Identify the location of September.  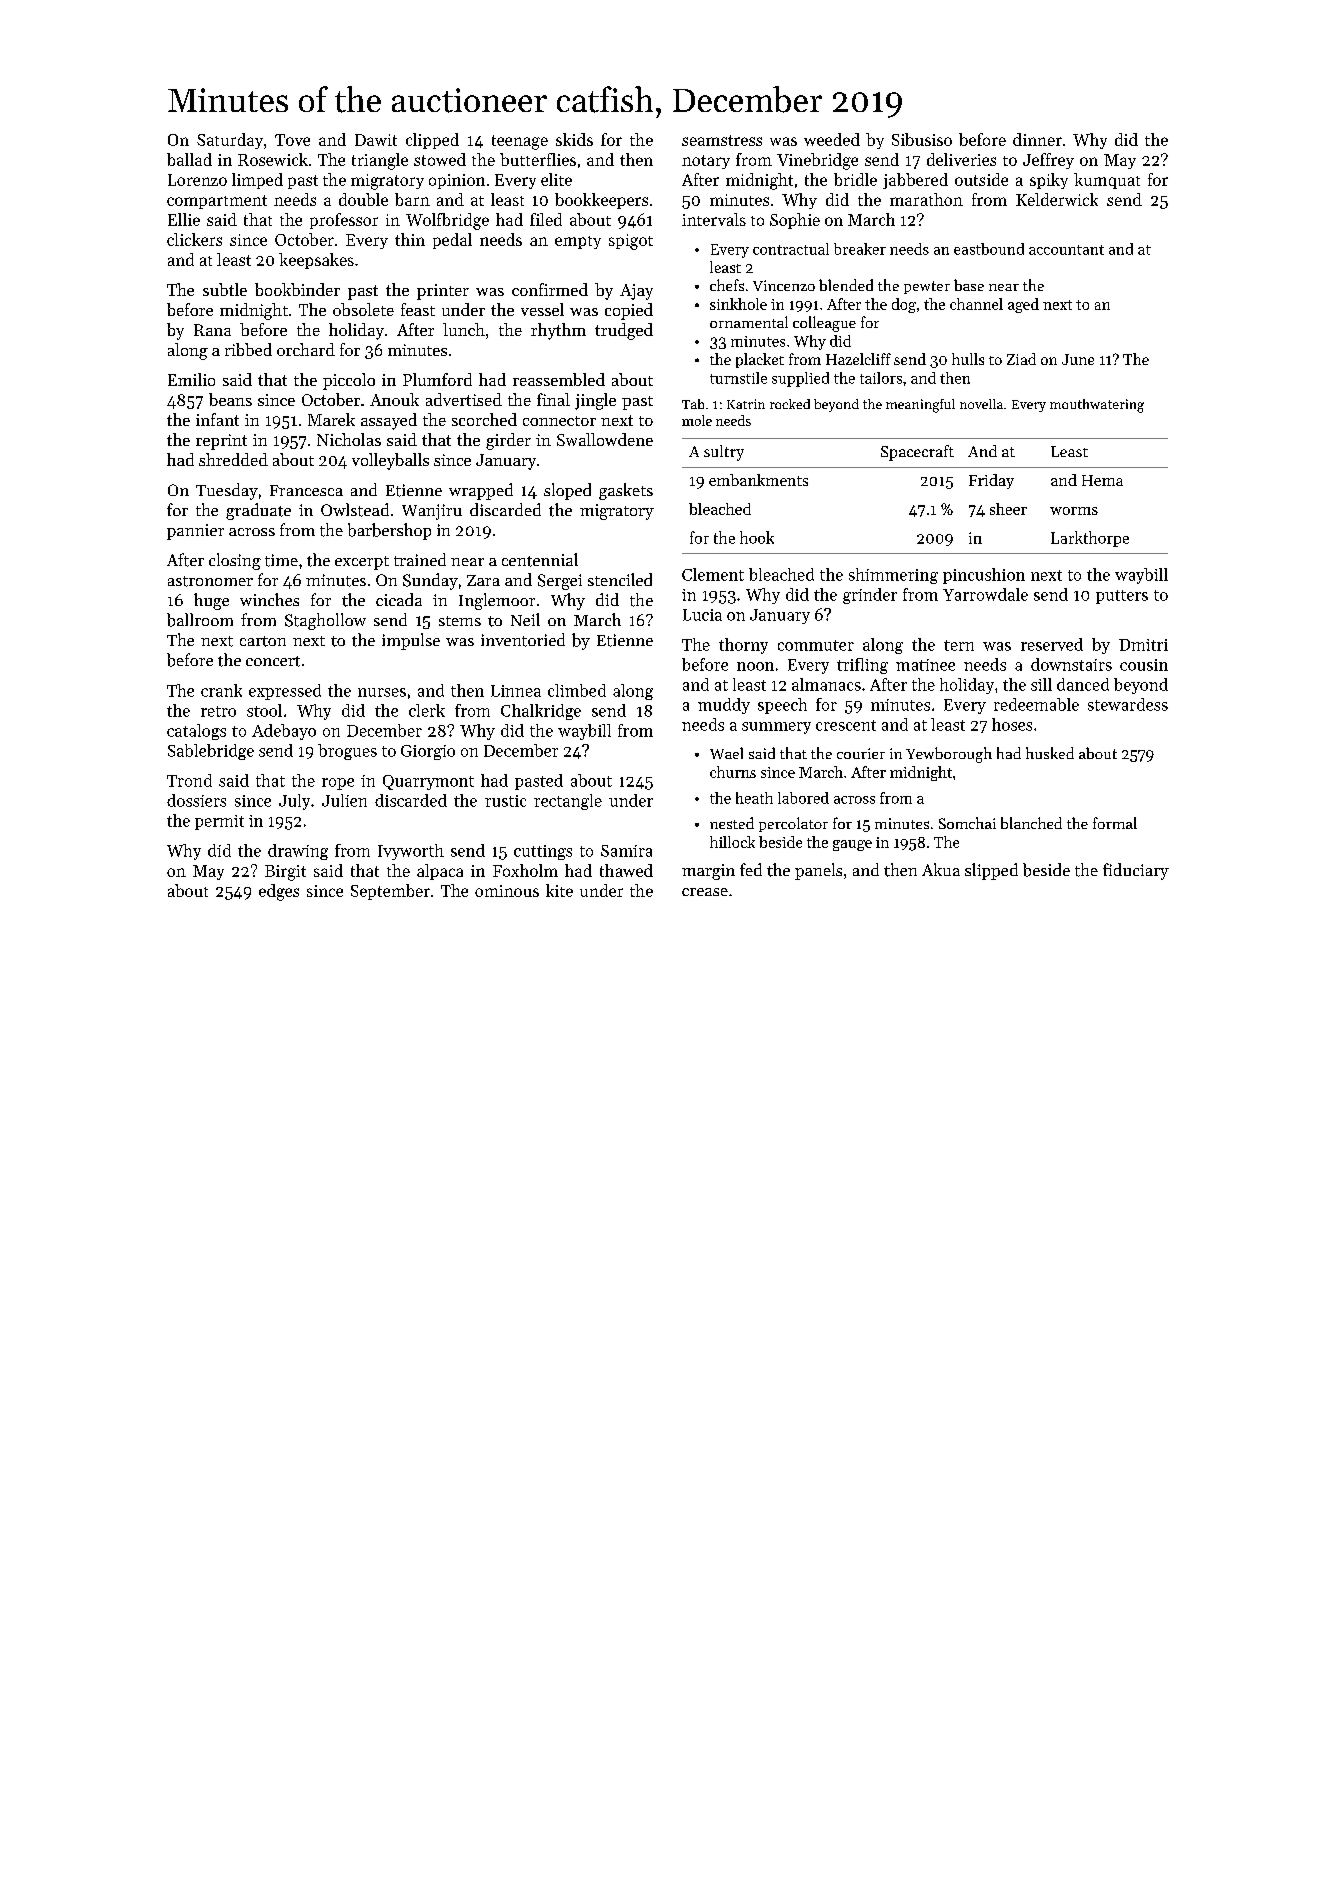
(390, 892).
